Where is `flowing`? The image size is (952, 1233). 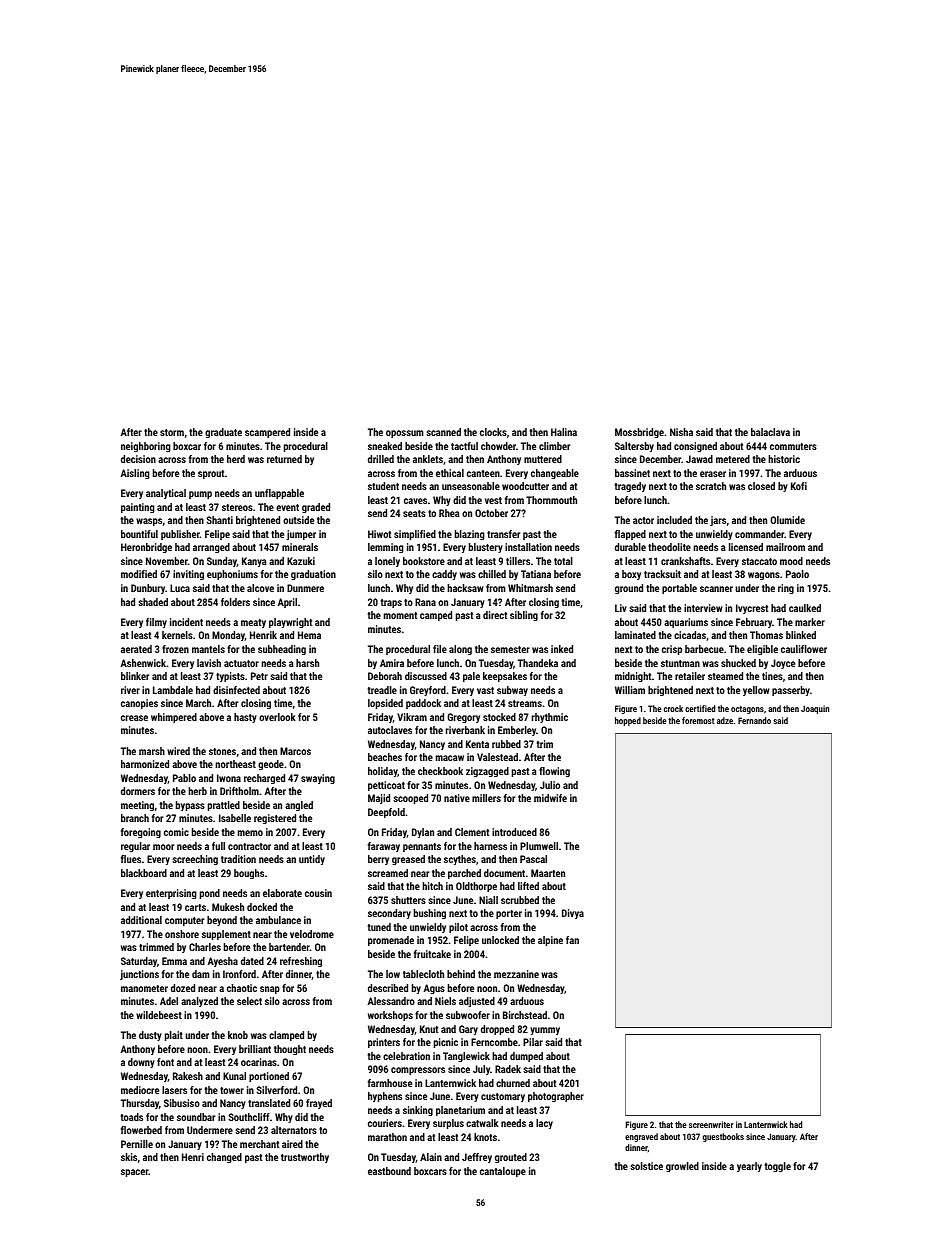 flowing is located at coordinates (554, 772).
